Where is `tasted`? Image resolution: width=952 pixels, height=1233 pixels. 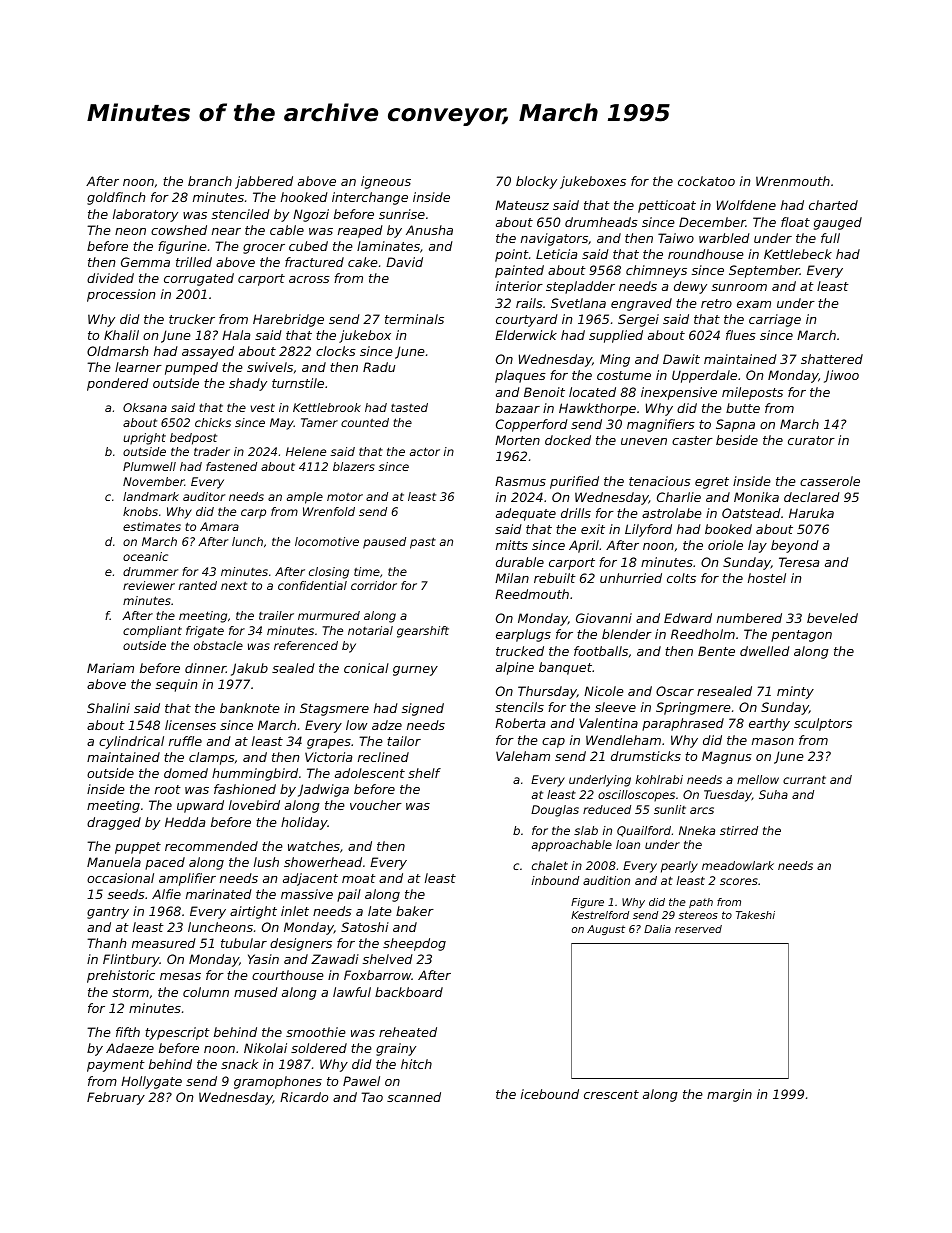
tasted is located at coordinates (409, 407).
